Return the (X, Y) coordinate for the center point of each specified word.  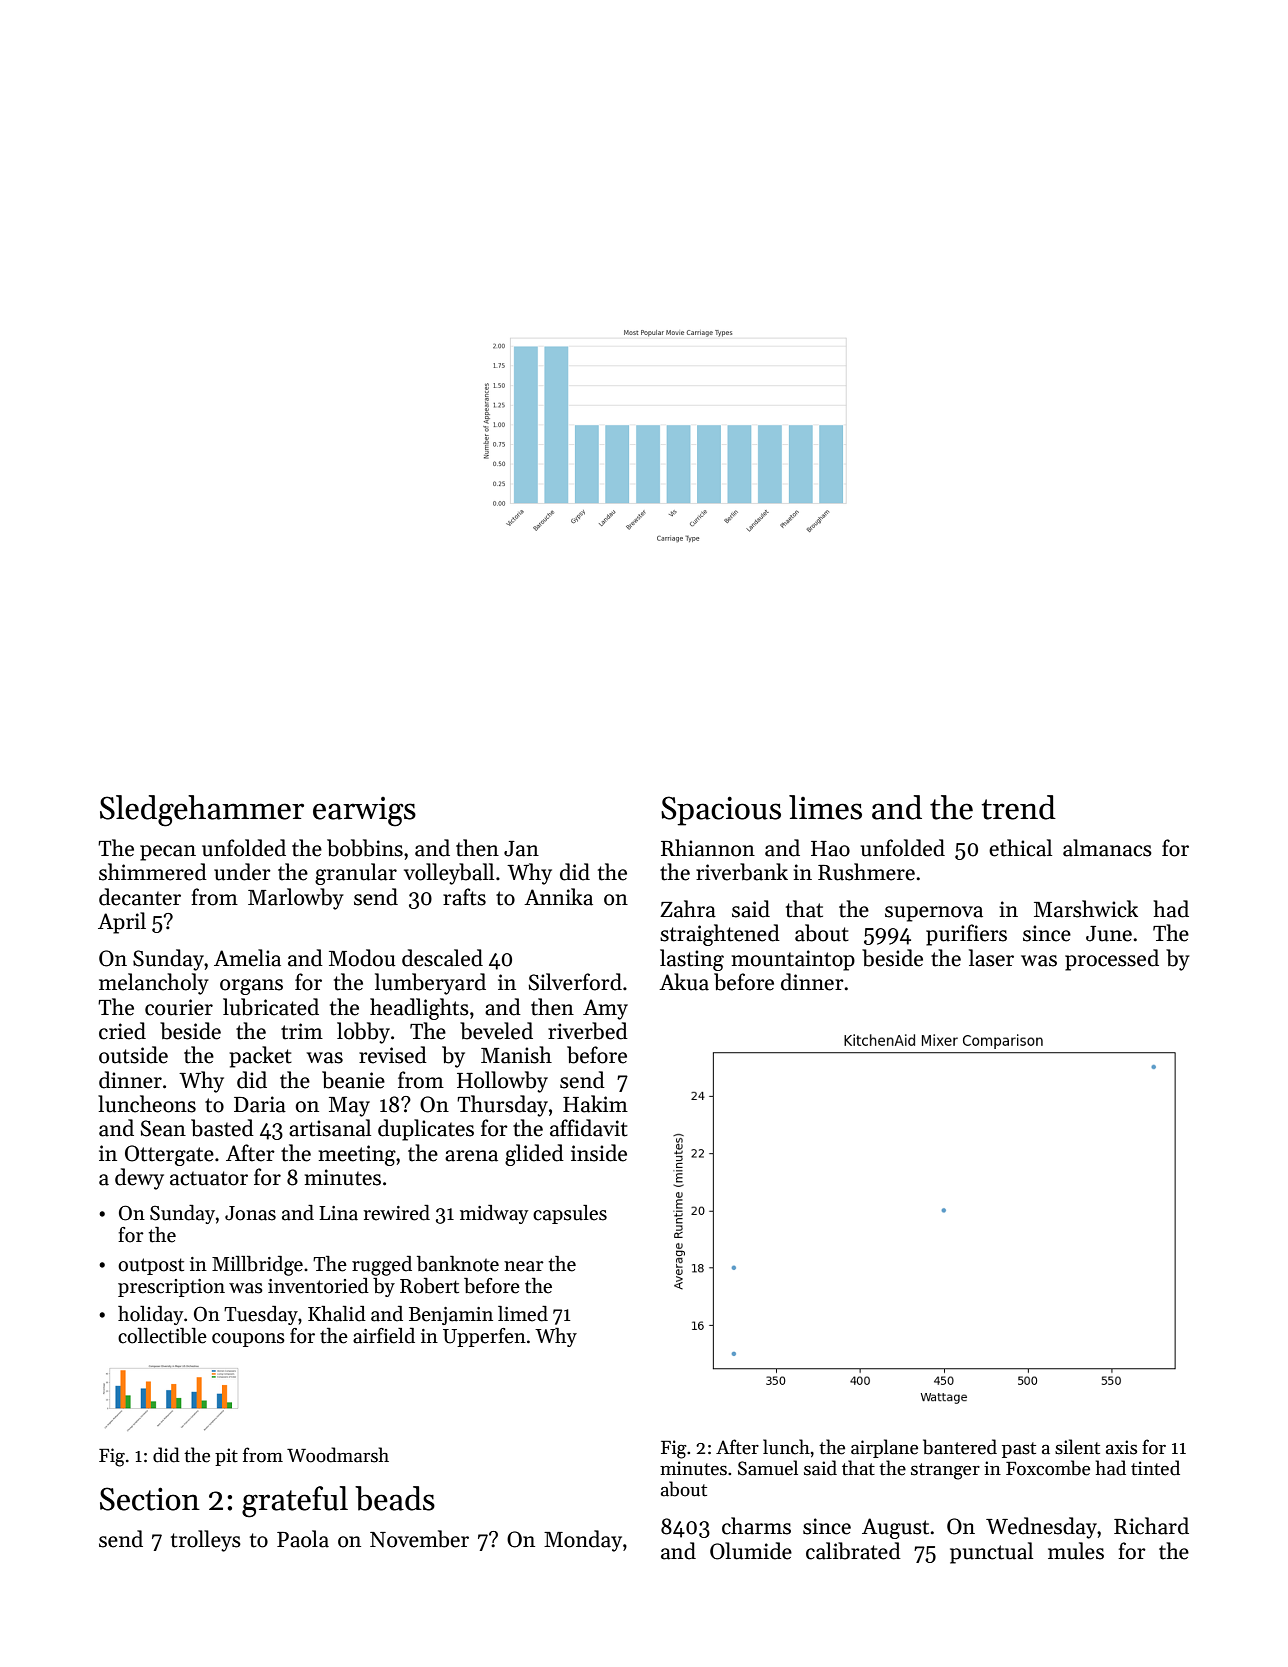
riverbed (588, 1031)
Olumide (751, 1551)
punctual (991, 1553)
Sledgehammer (202, 811)
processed (1112, 960)
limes (825, 807)
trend (1019, 807)
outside (133, 1055)
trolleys (206, 1541)
